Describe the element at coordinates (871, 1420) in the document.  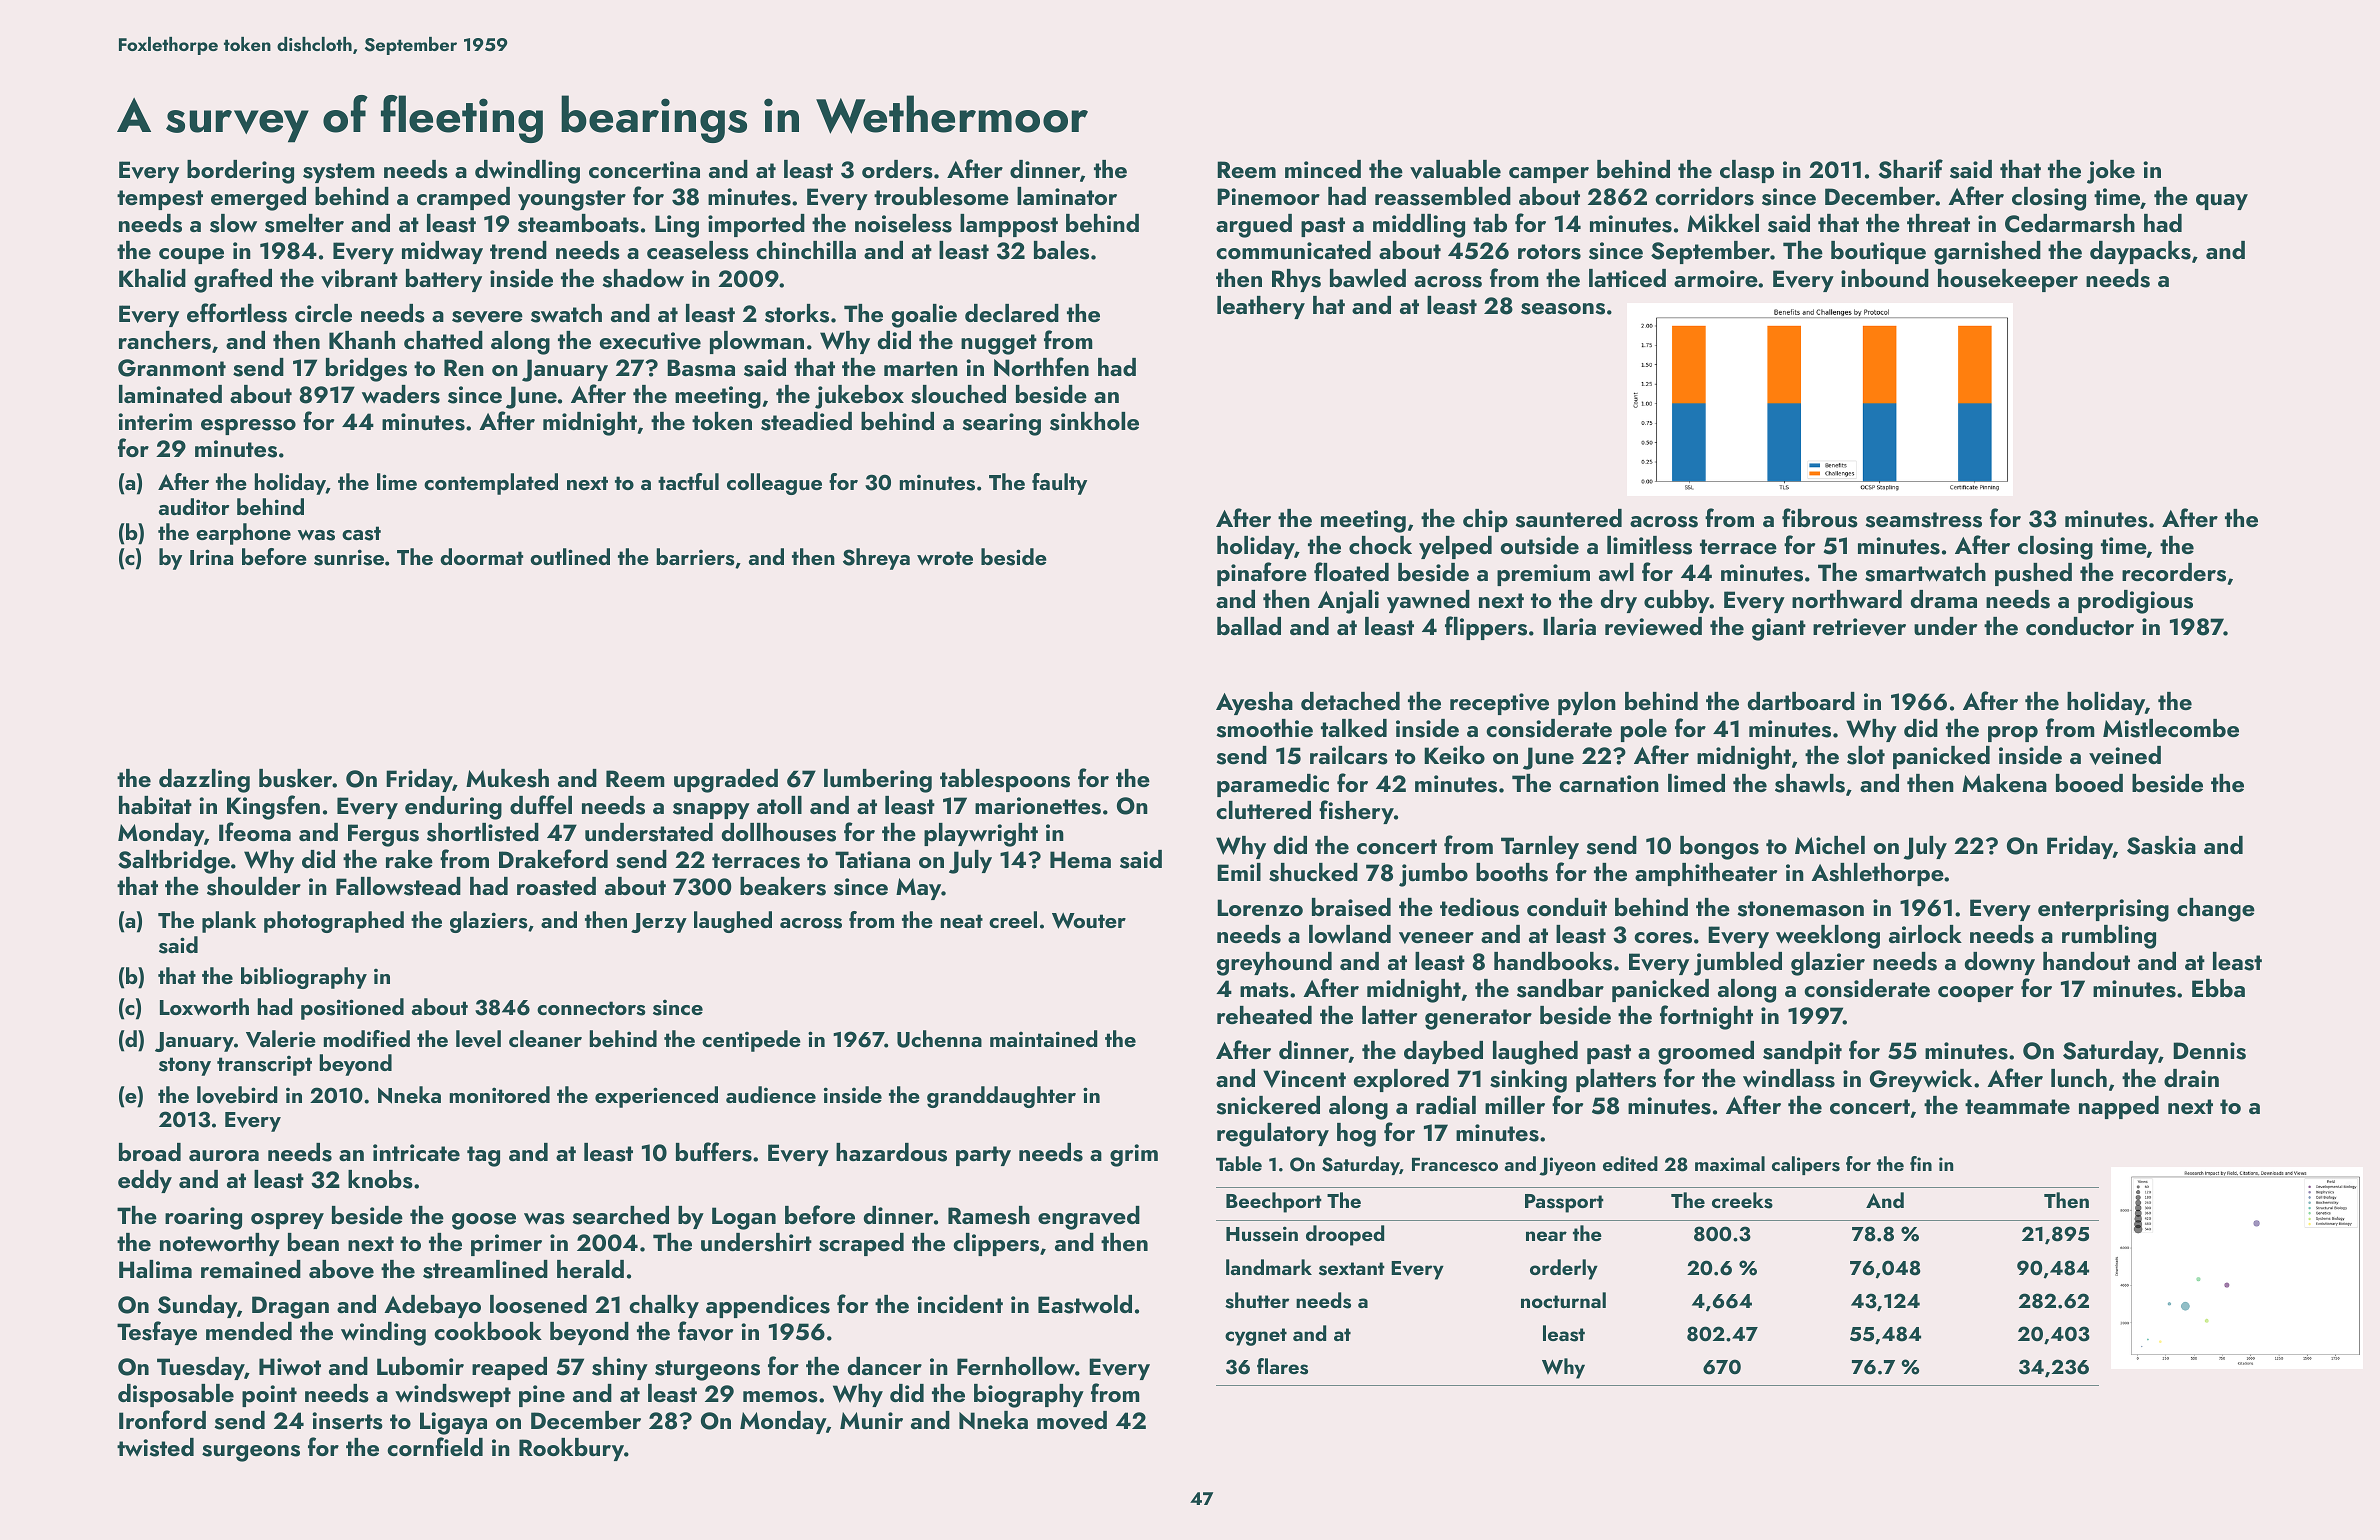
I see `Munir` at that location.
